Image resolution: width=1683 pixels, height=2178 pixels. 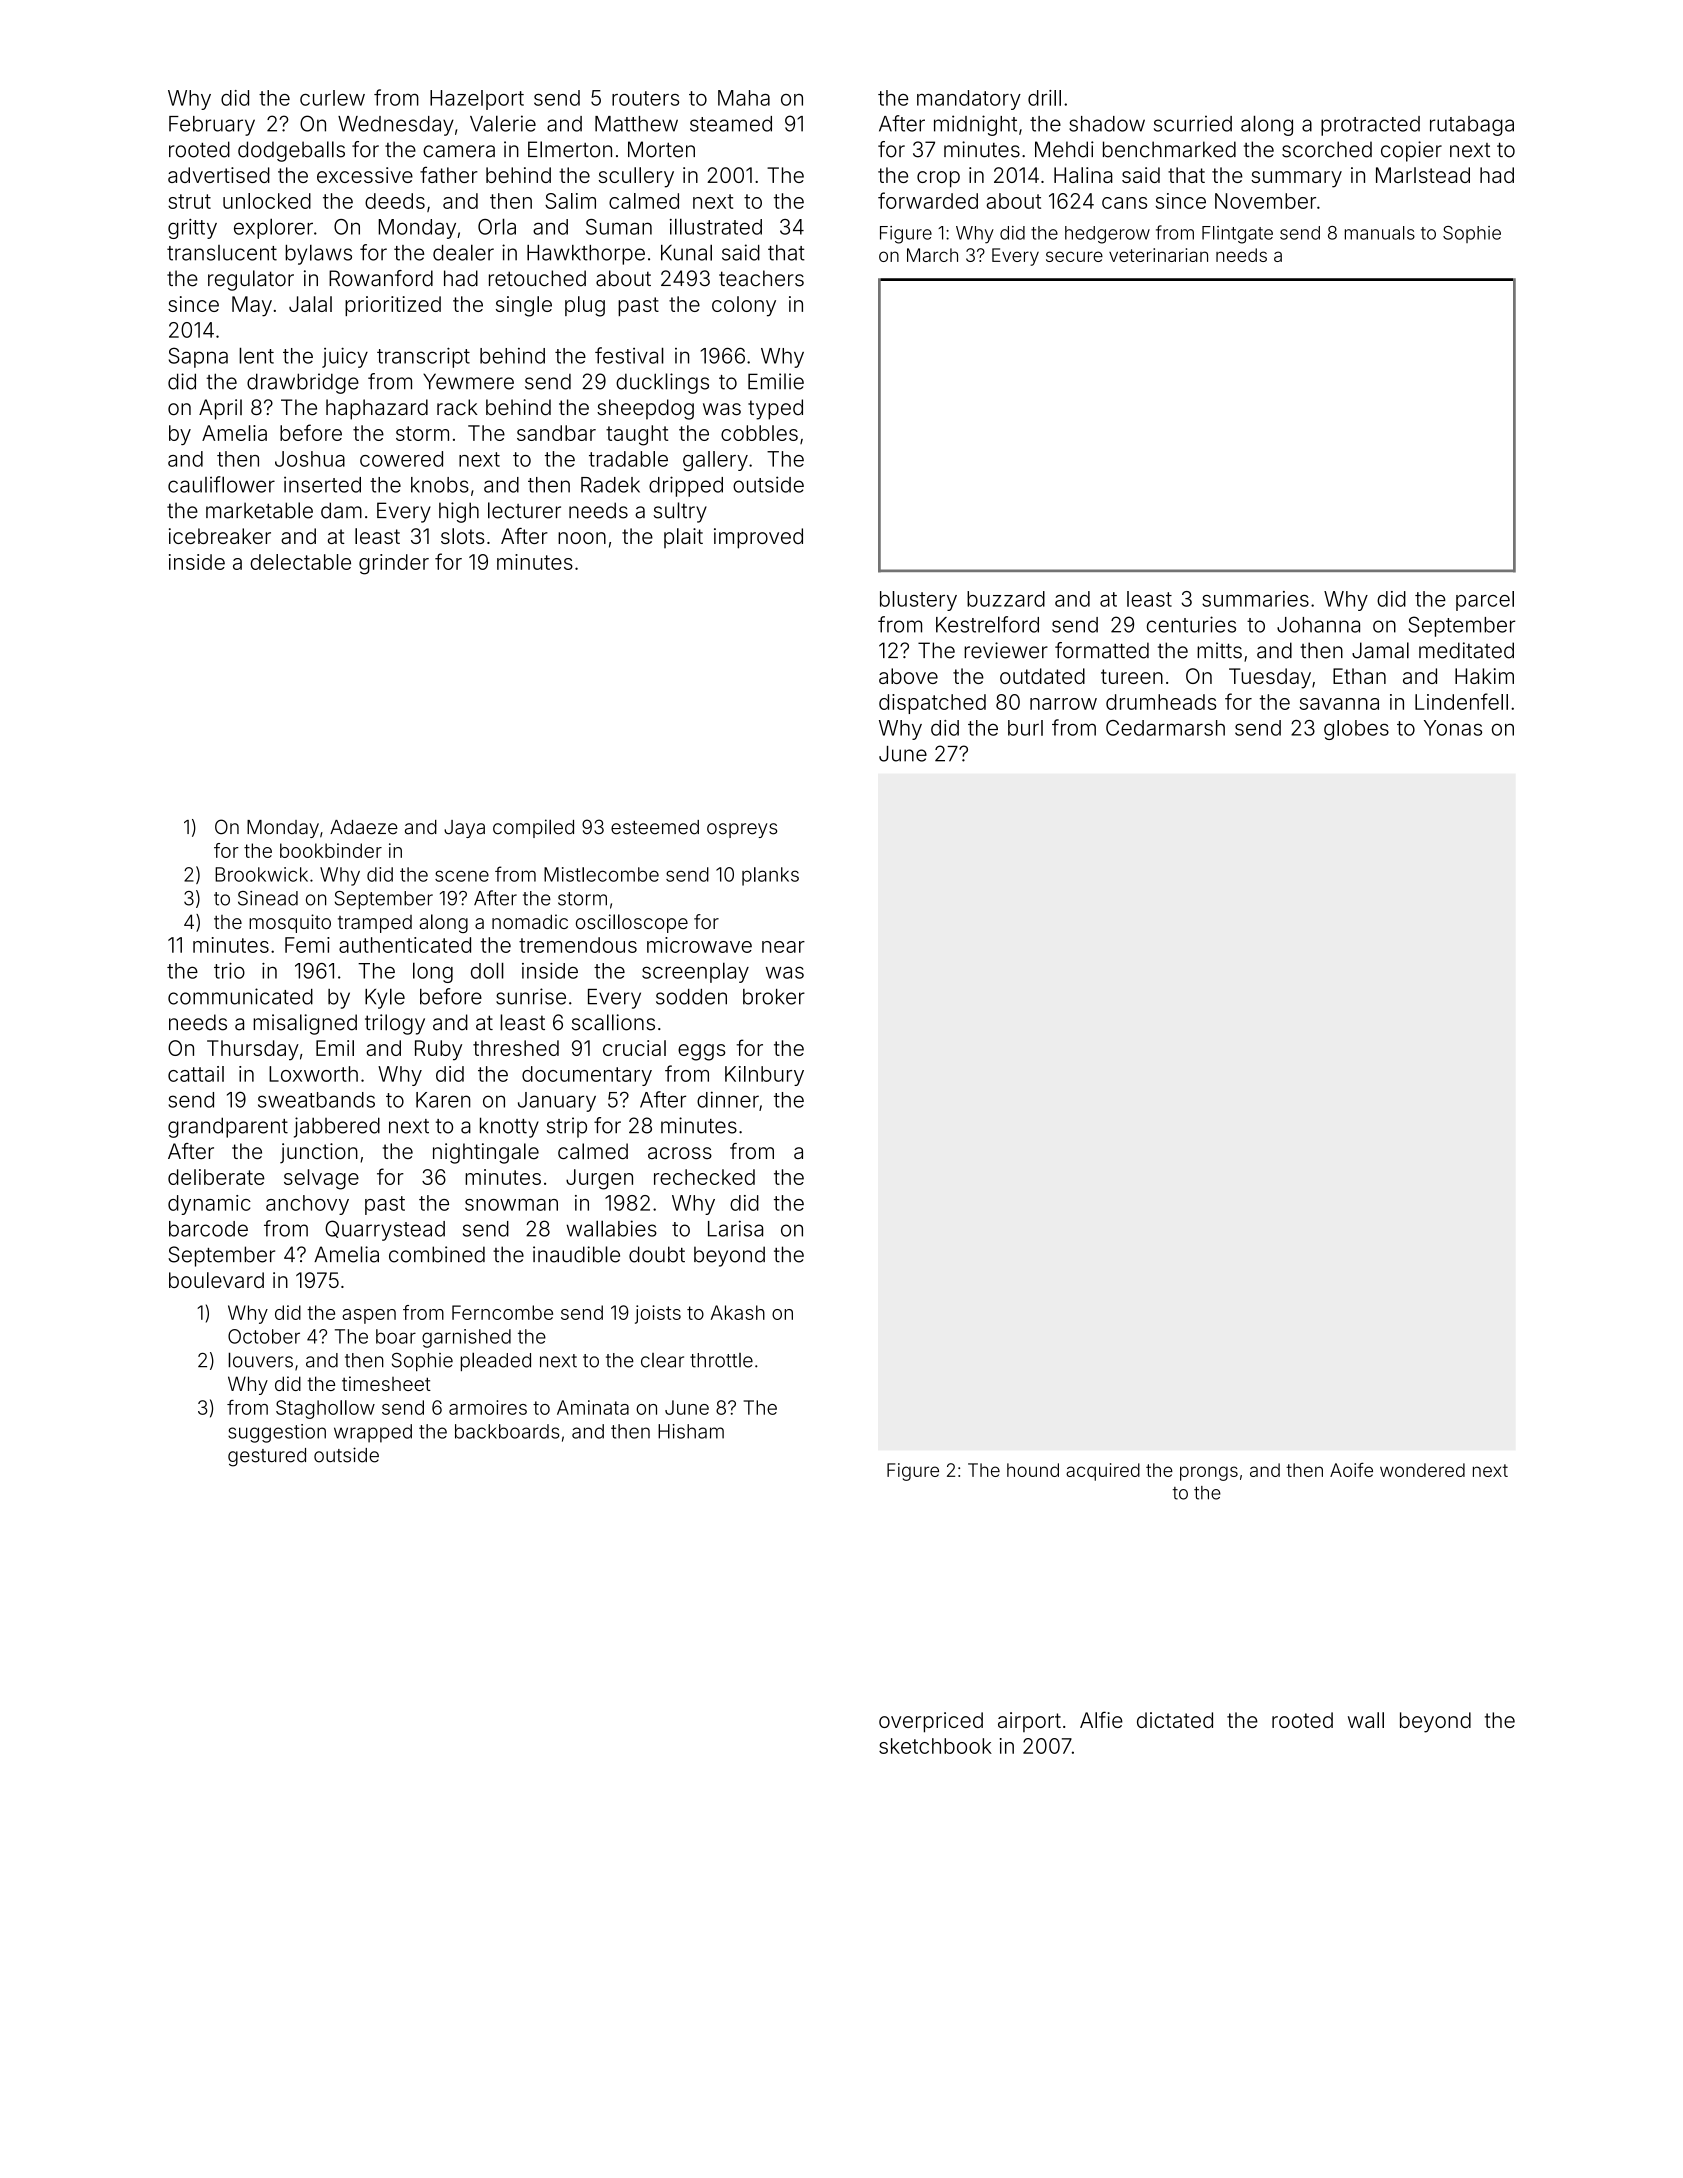 What do you see at coordinates (251, 280) in the document?
I see `regulator` at bounding box center [251, 280].
